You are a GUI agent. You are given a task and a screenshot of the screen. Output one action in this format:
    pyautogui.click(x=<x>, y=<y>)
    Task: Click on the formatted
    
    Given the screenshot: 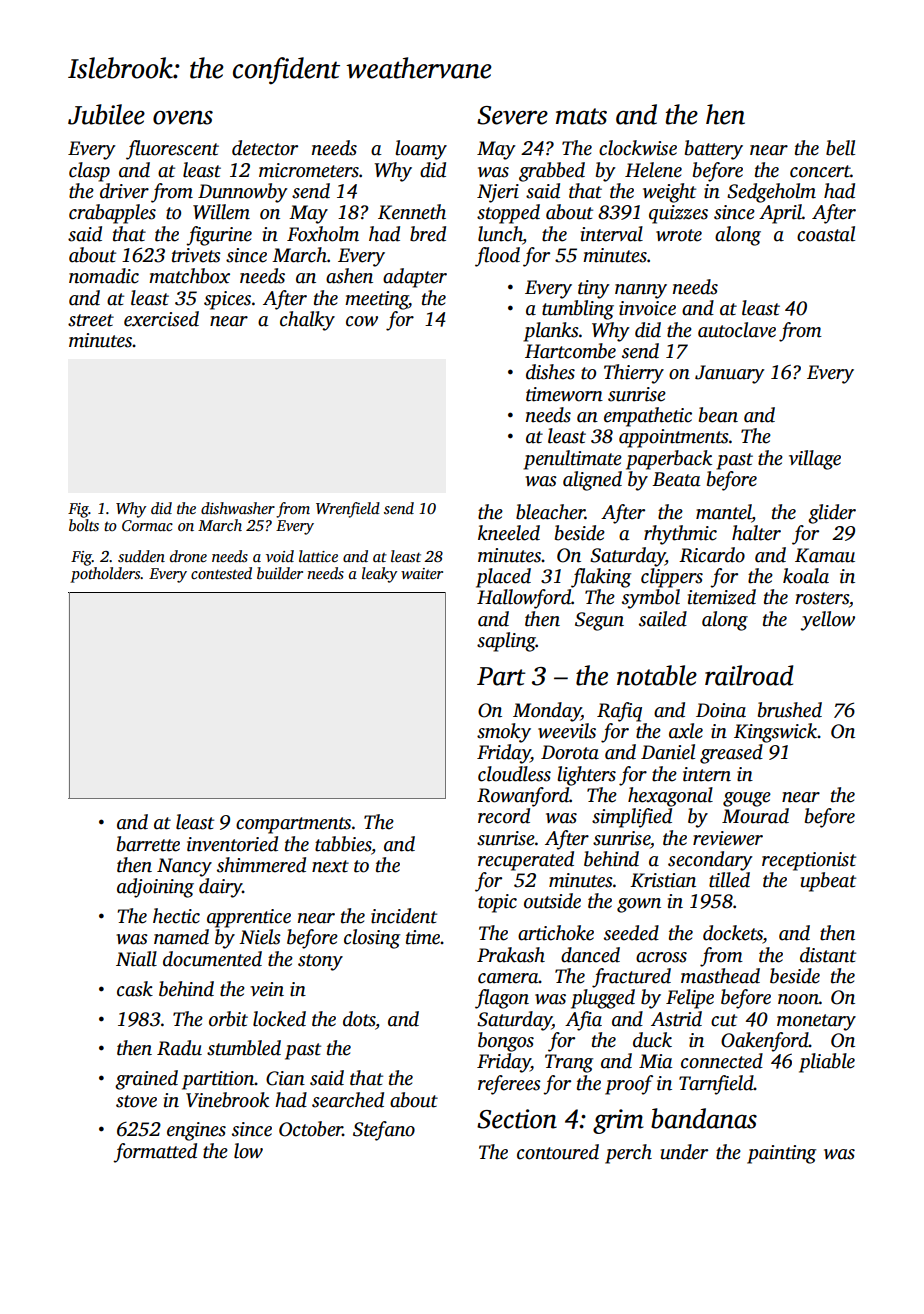 What is the action you would take?
    pyautogui.click(x=155, y=1153)
